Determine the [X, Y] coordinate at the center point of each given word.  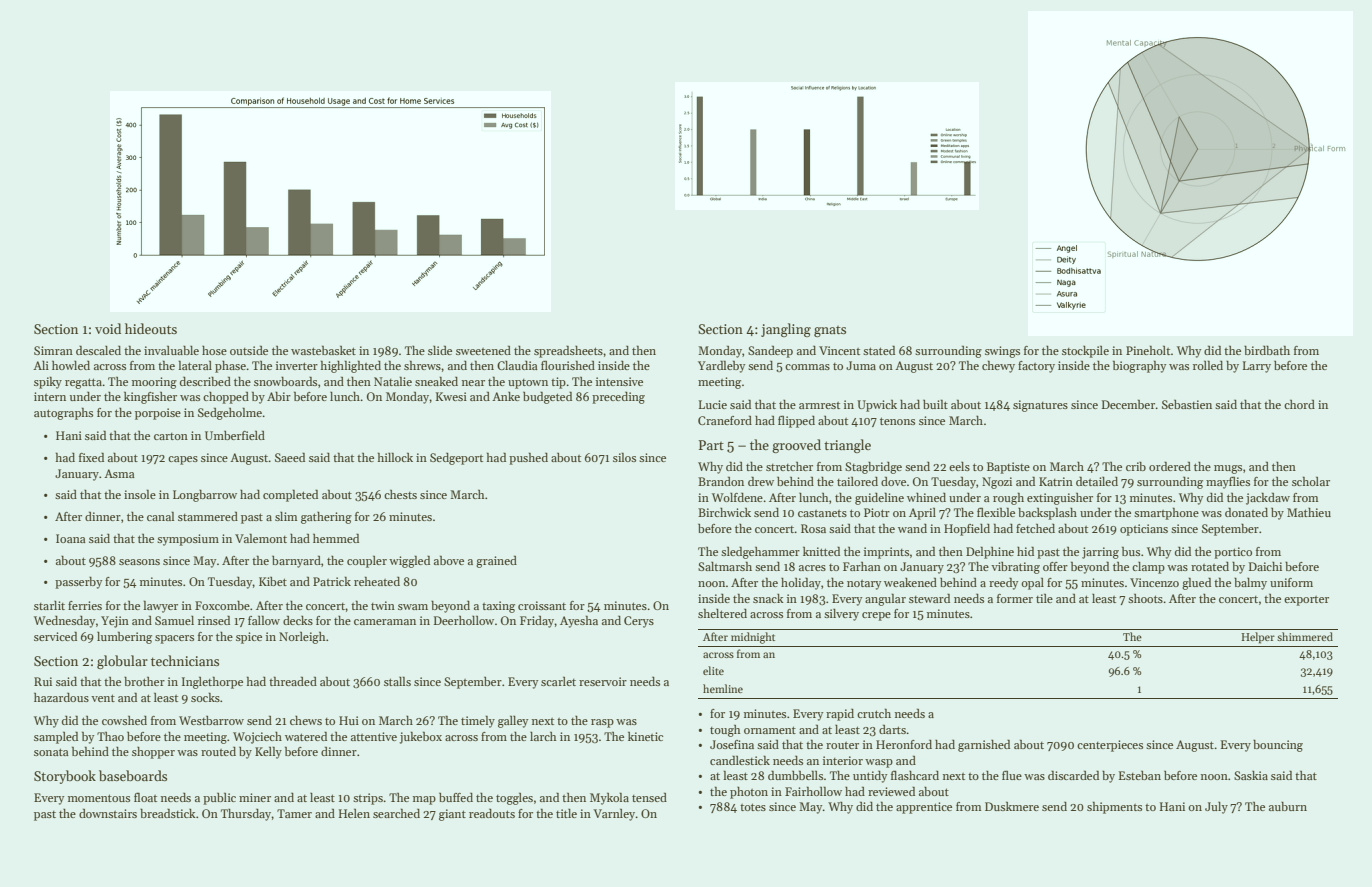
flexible [996, 512]
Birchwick [724, 512]
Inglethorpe [212, 682]
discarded [1073, 775]
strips [368, 799]
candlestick [740, 760]
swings [1002, 352]
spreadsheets [568, 351]
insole [140, 494]
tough [725, 731]
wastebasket [323, 350]
